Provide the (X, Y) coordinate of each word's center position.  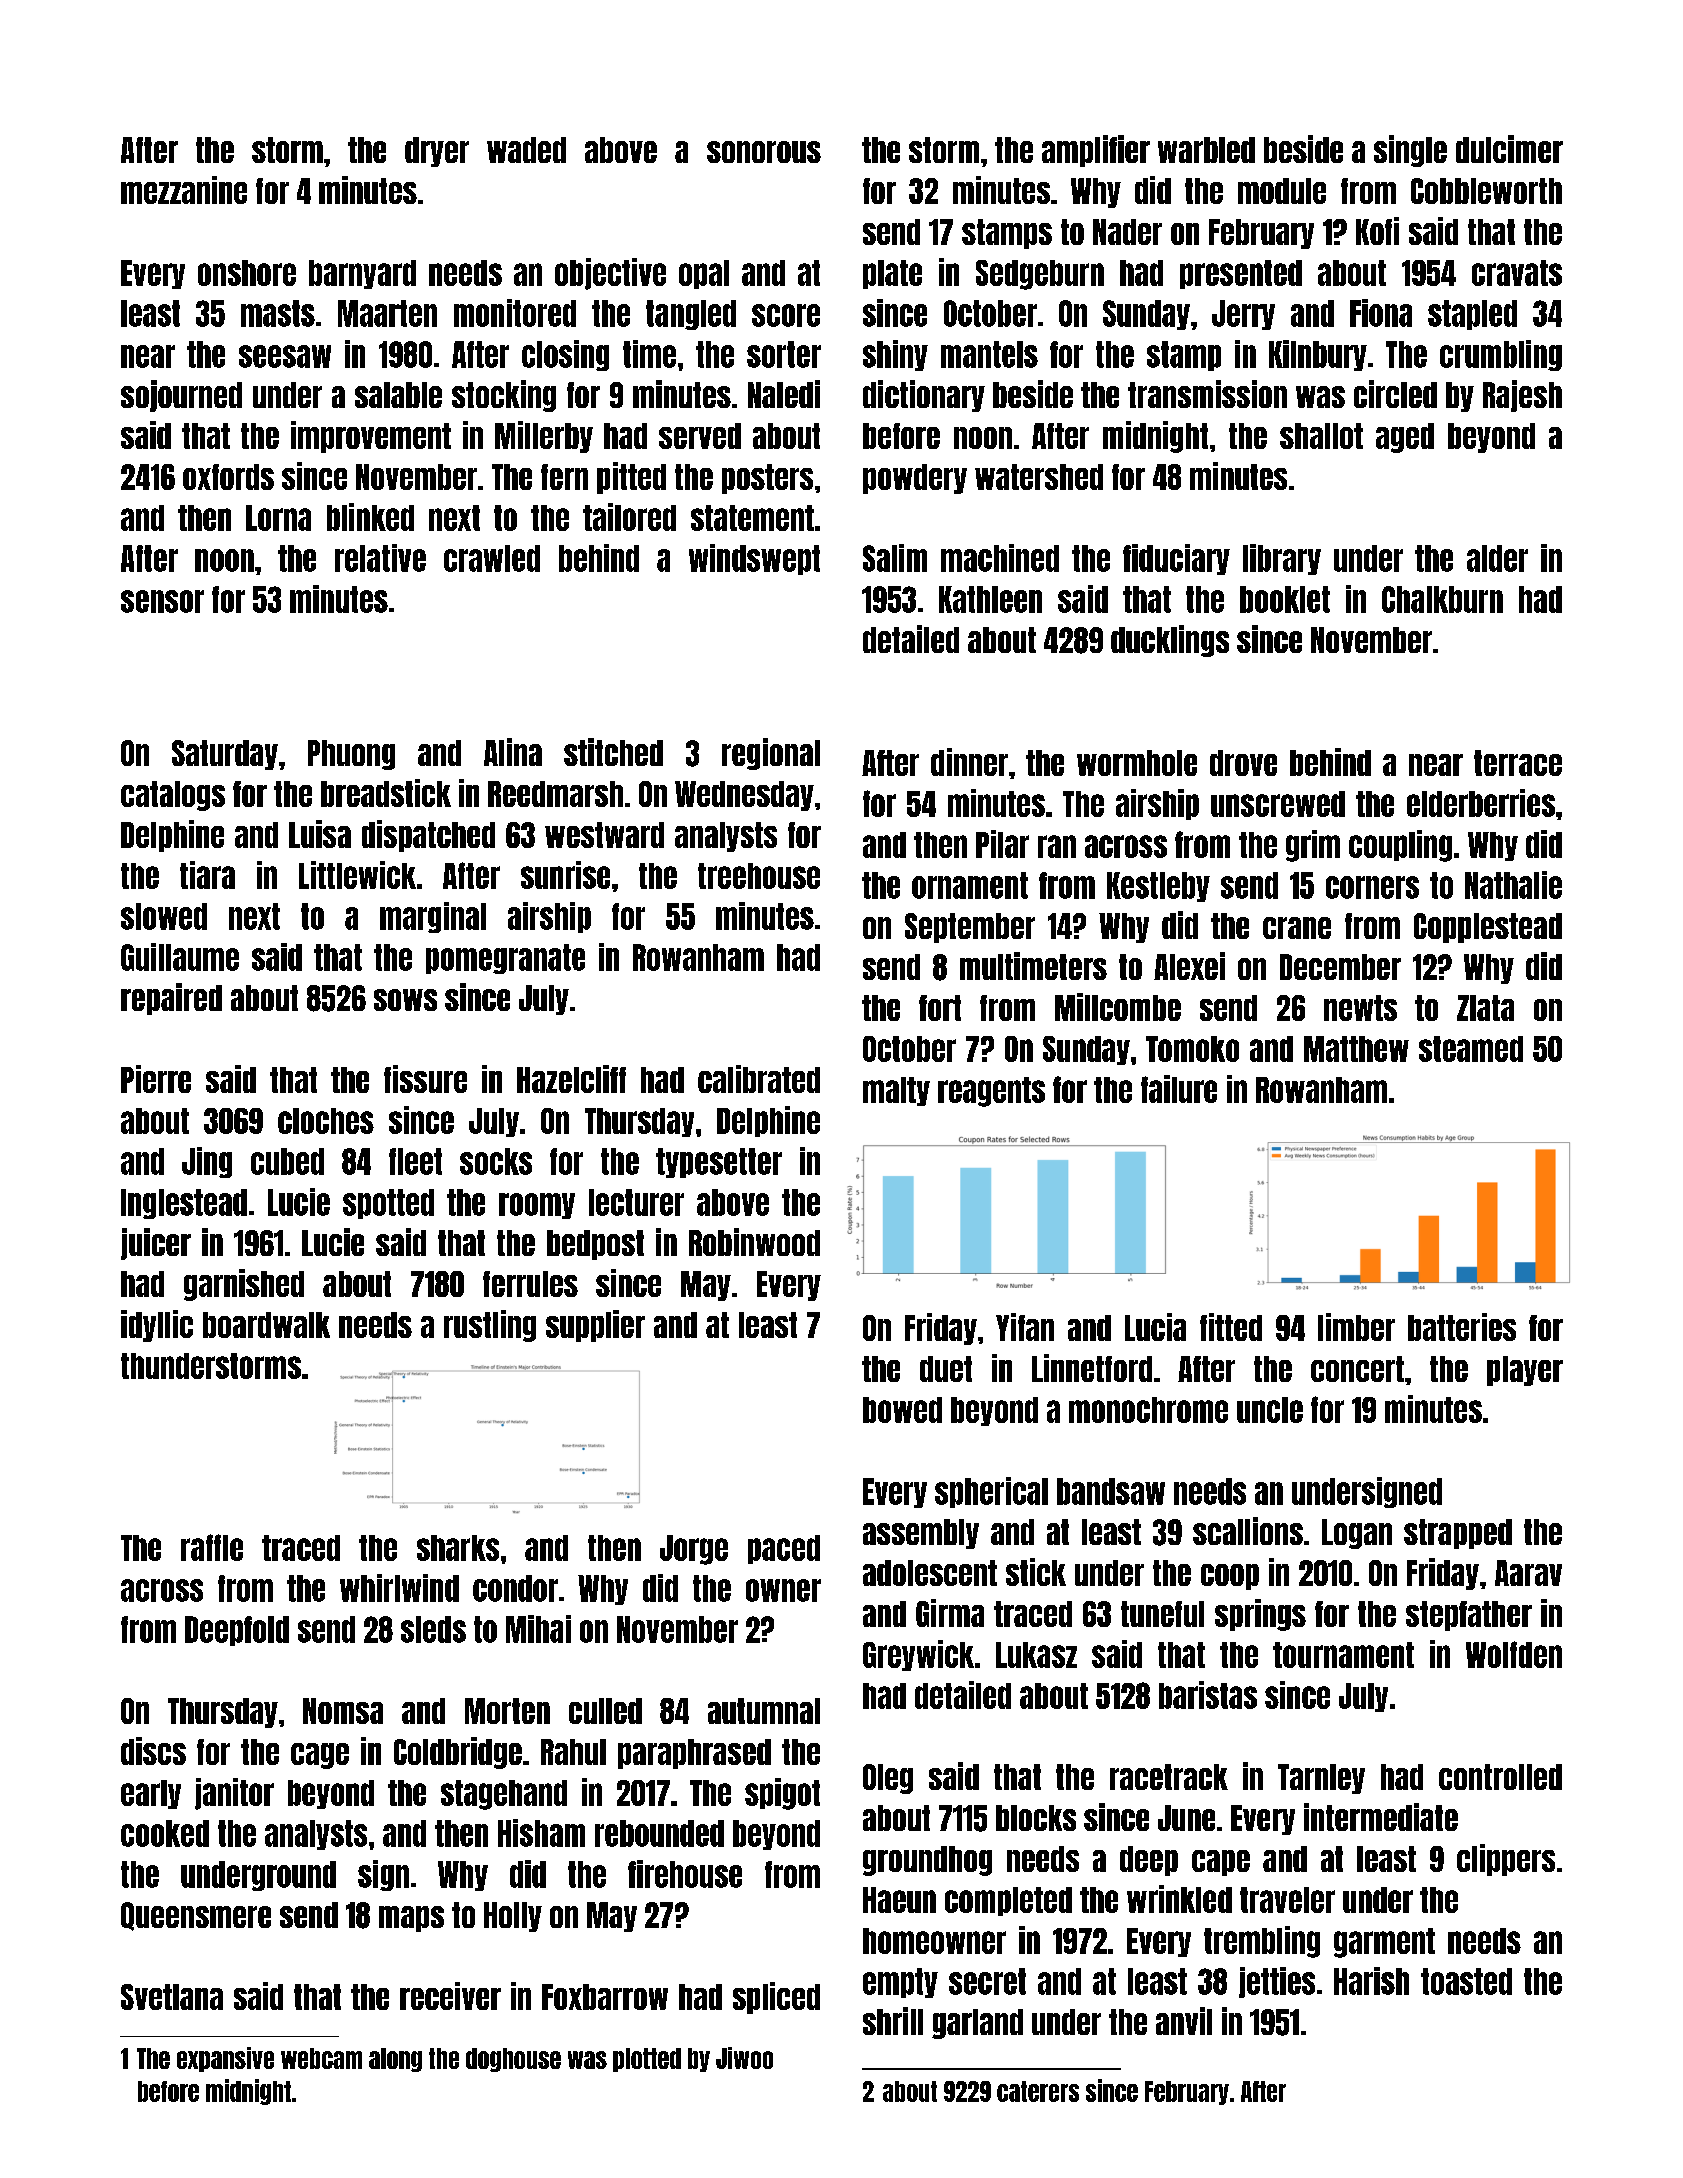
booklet (1285, 599)
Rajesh (1522, 396)
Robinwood (754, 1242)
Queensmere (196, 1916)
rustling (490, 1326)
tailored (629, 517)
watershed (1039, 477)
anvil (1184, 2021)
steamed (1471, 1049)
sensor (162, 601)
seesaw (285, 356)
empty (900, 1983)
